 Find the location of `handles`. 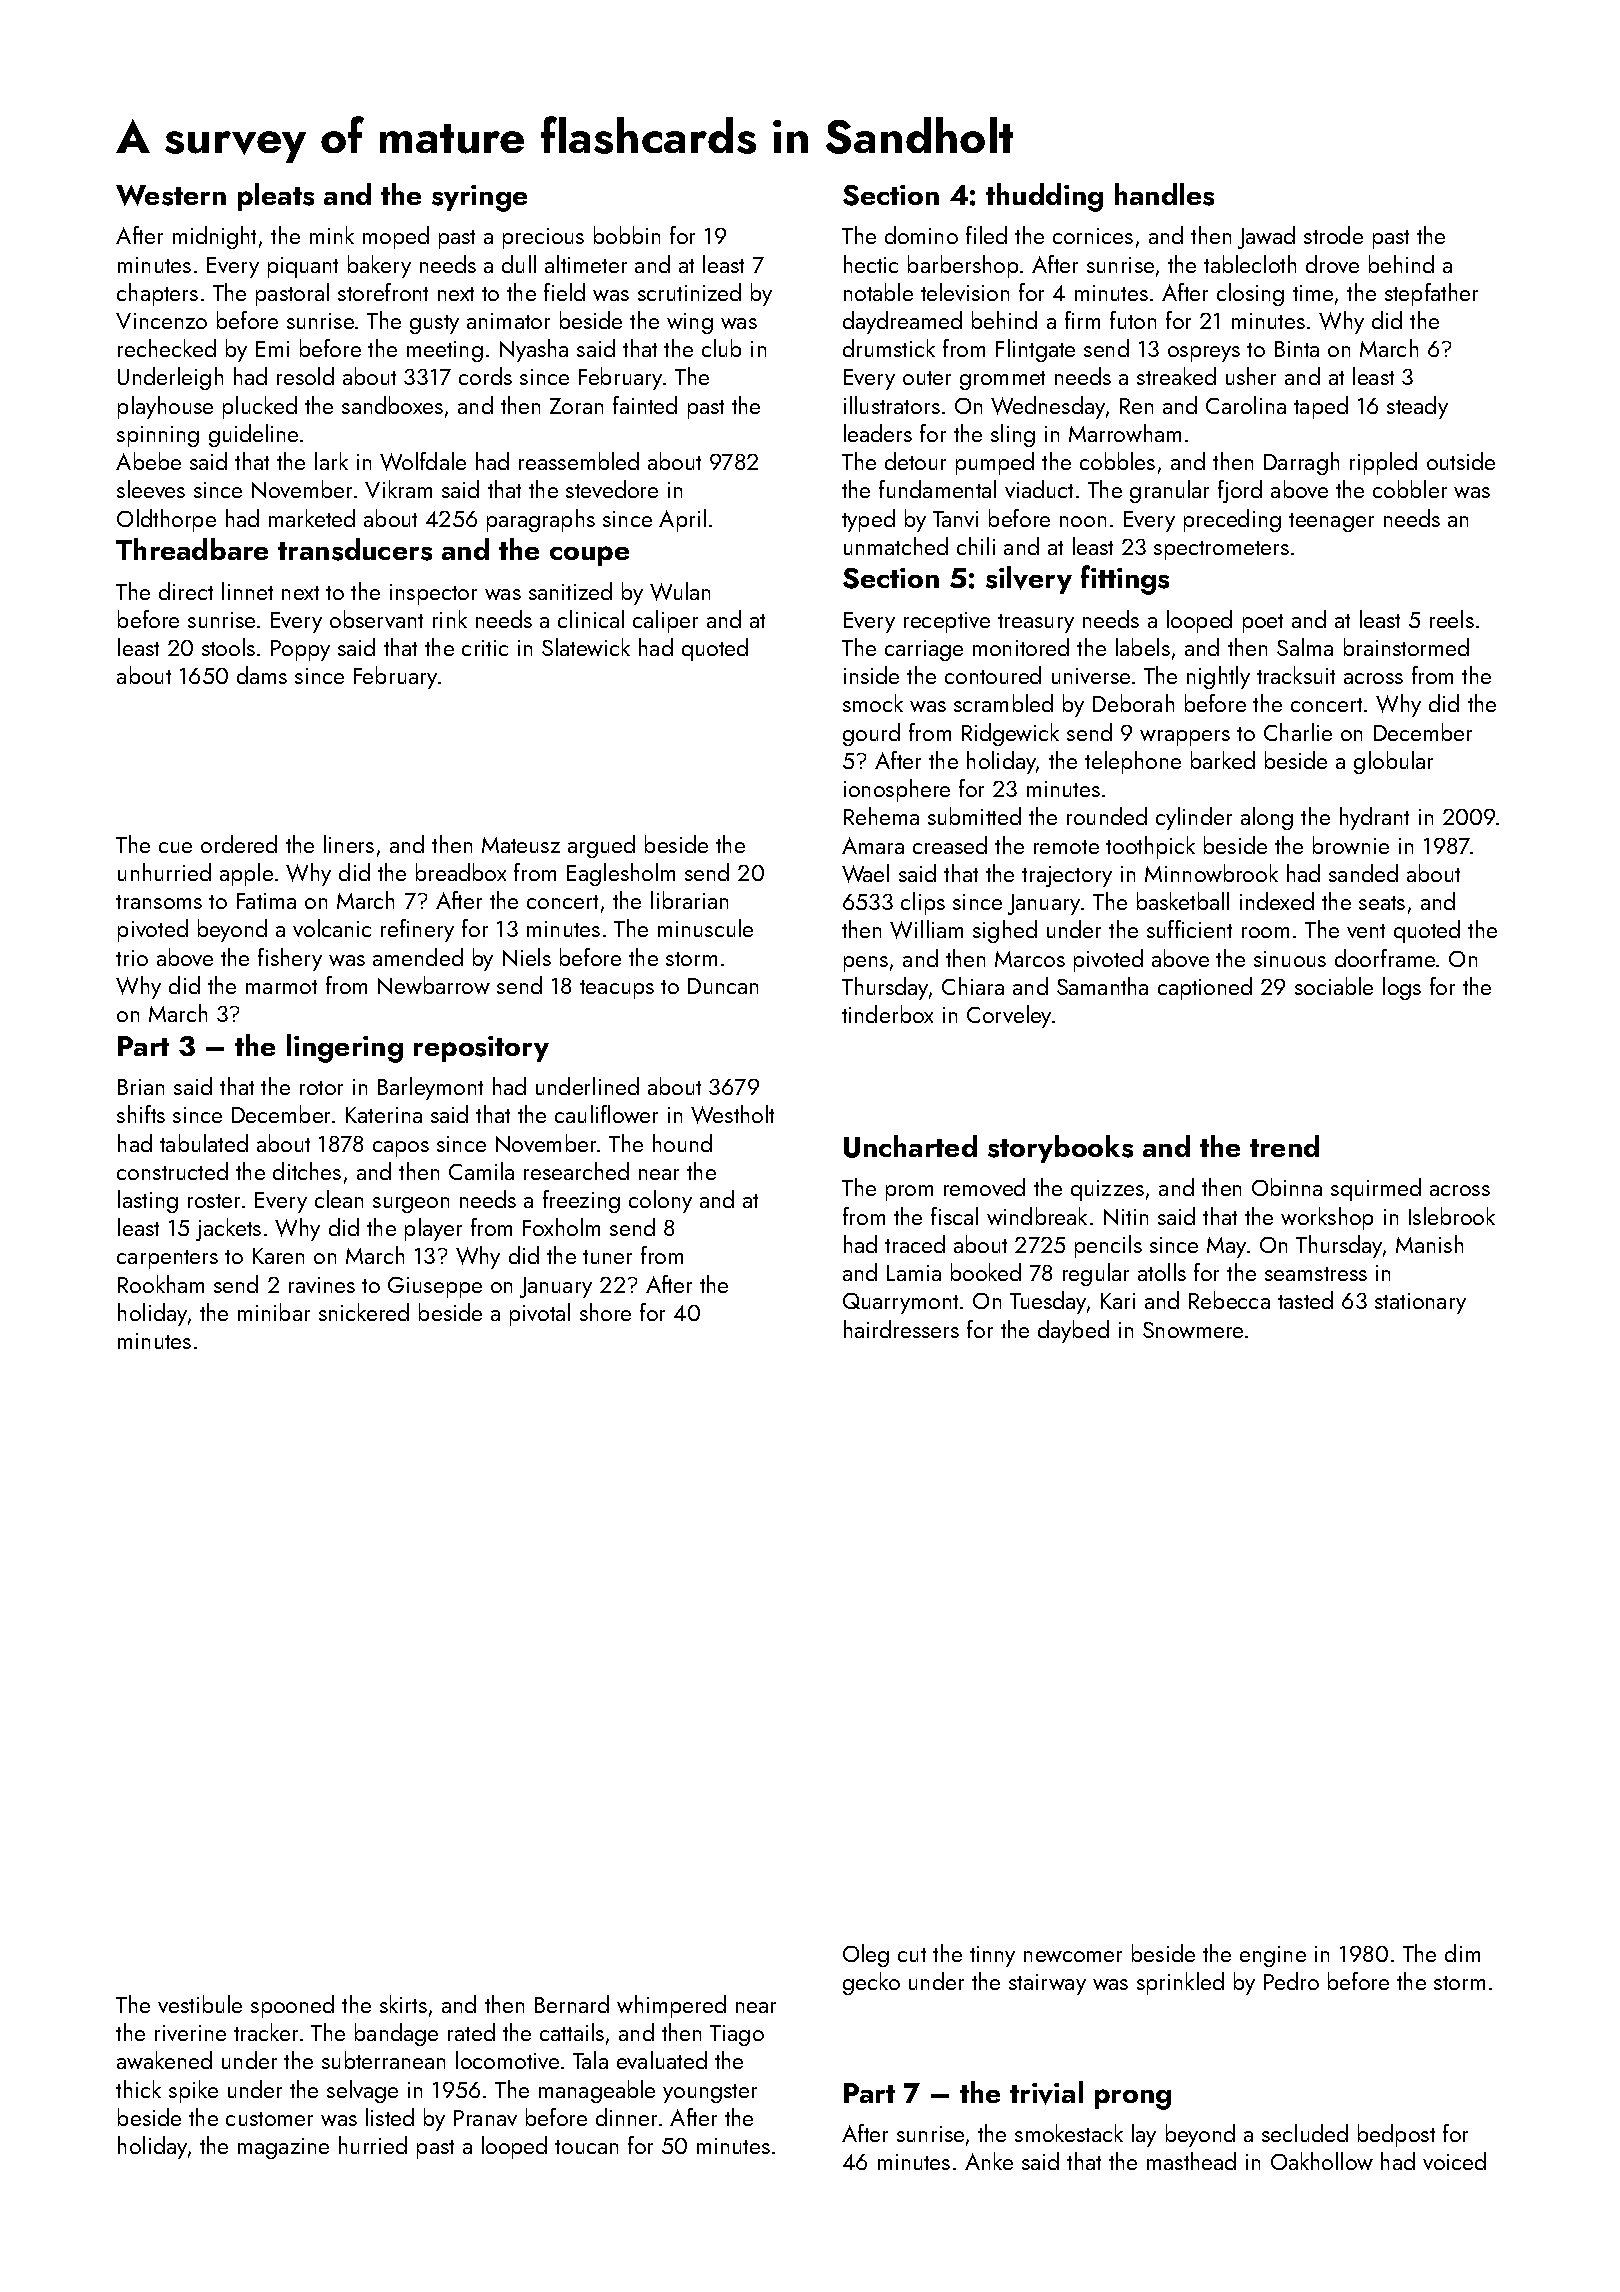

handles is located at coordinates (1164, 194).
